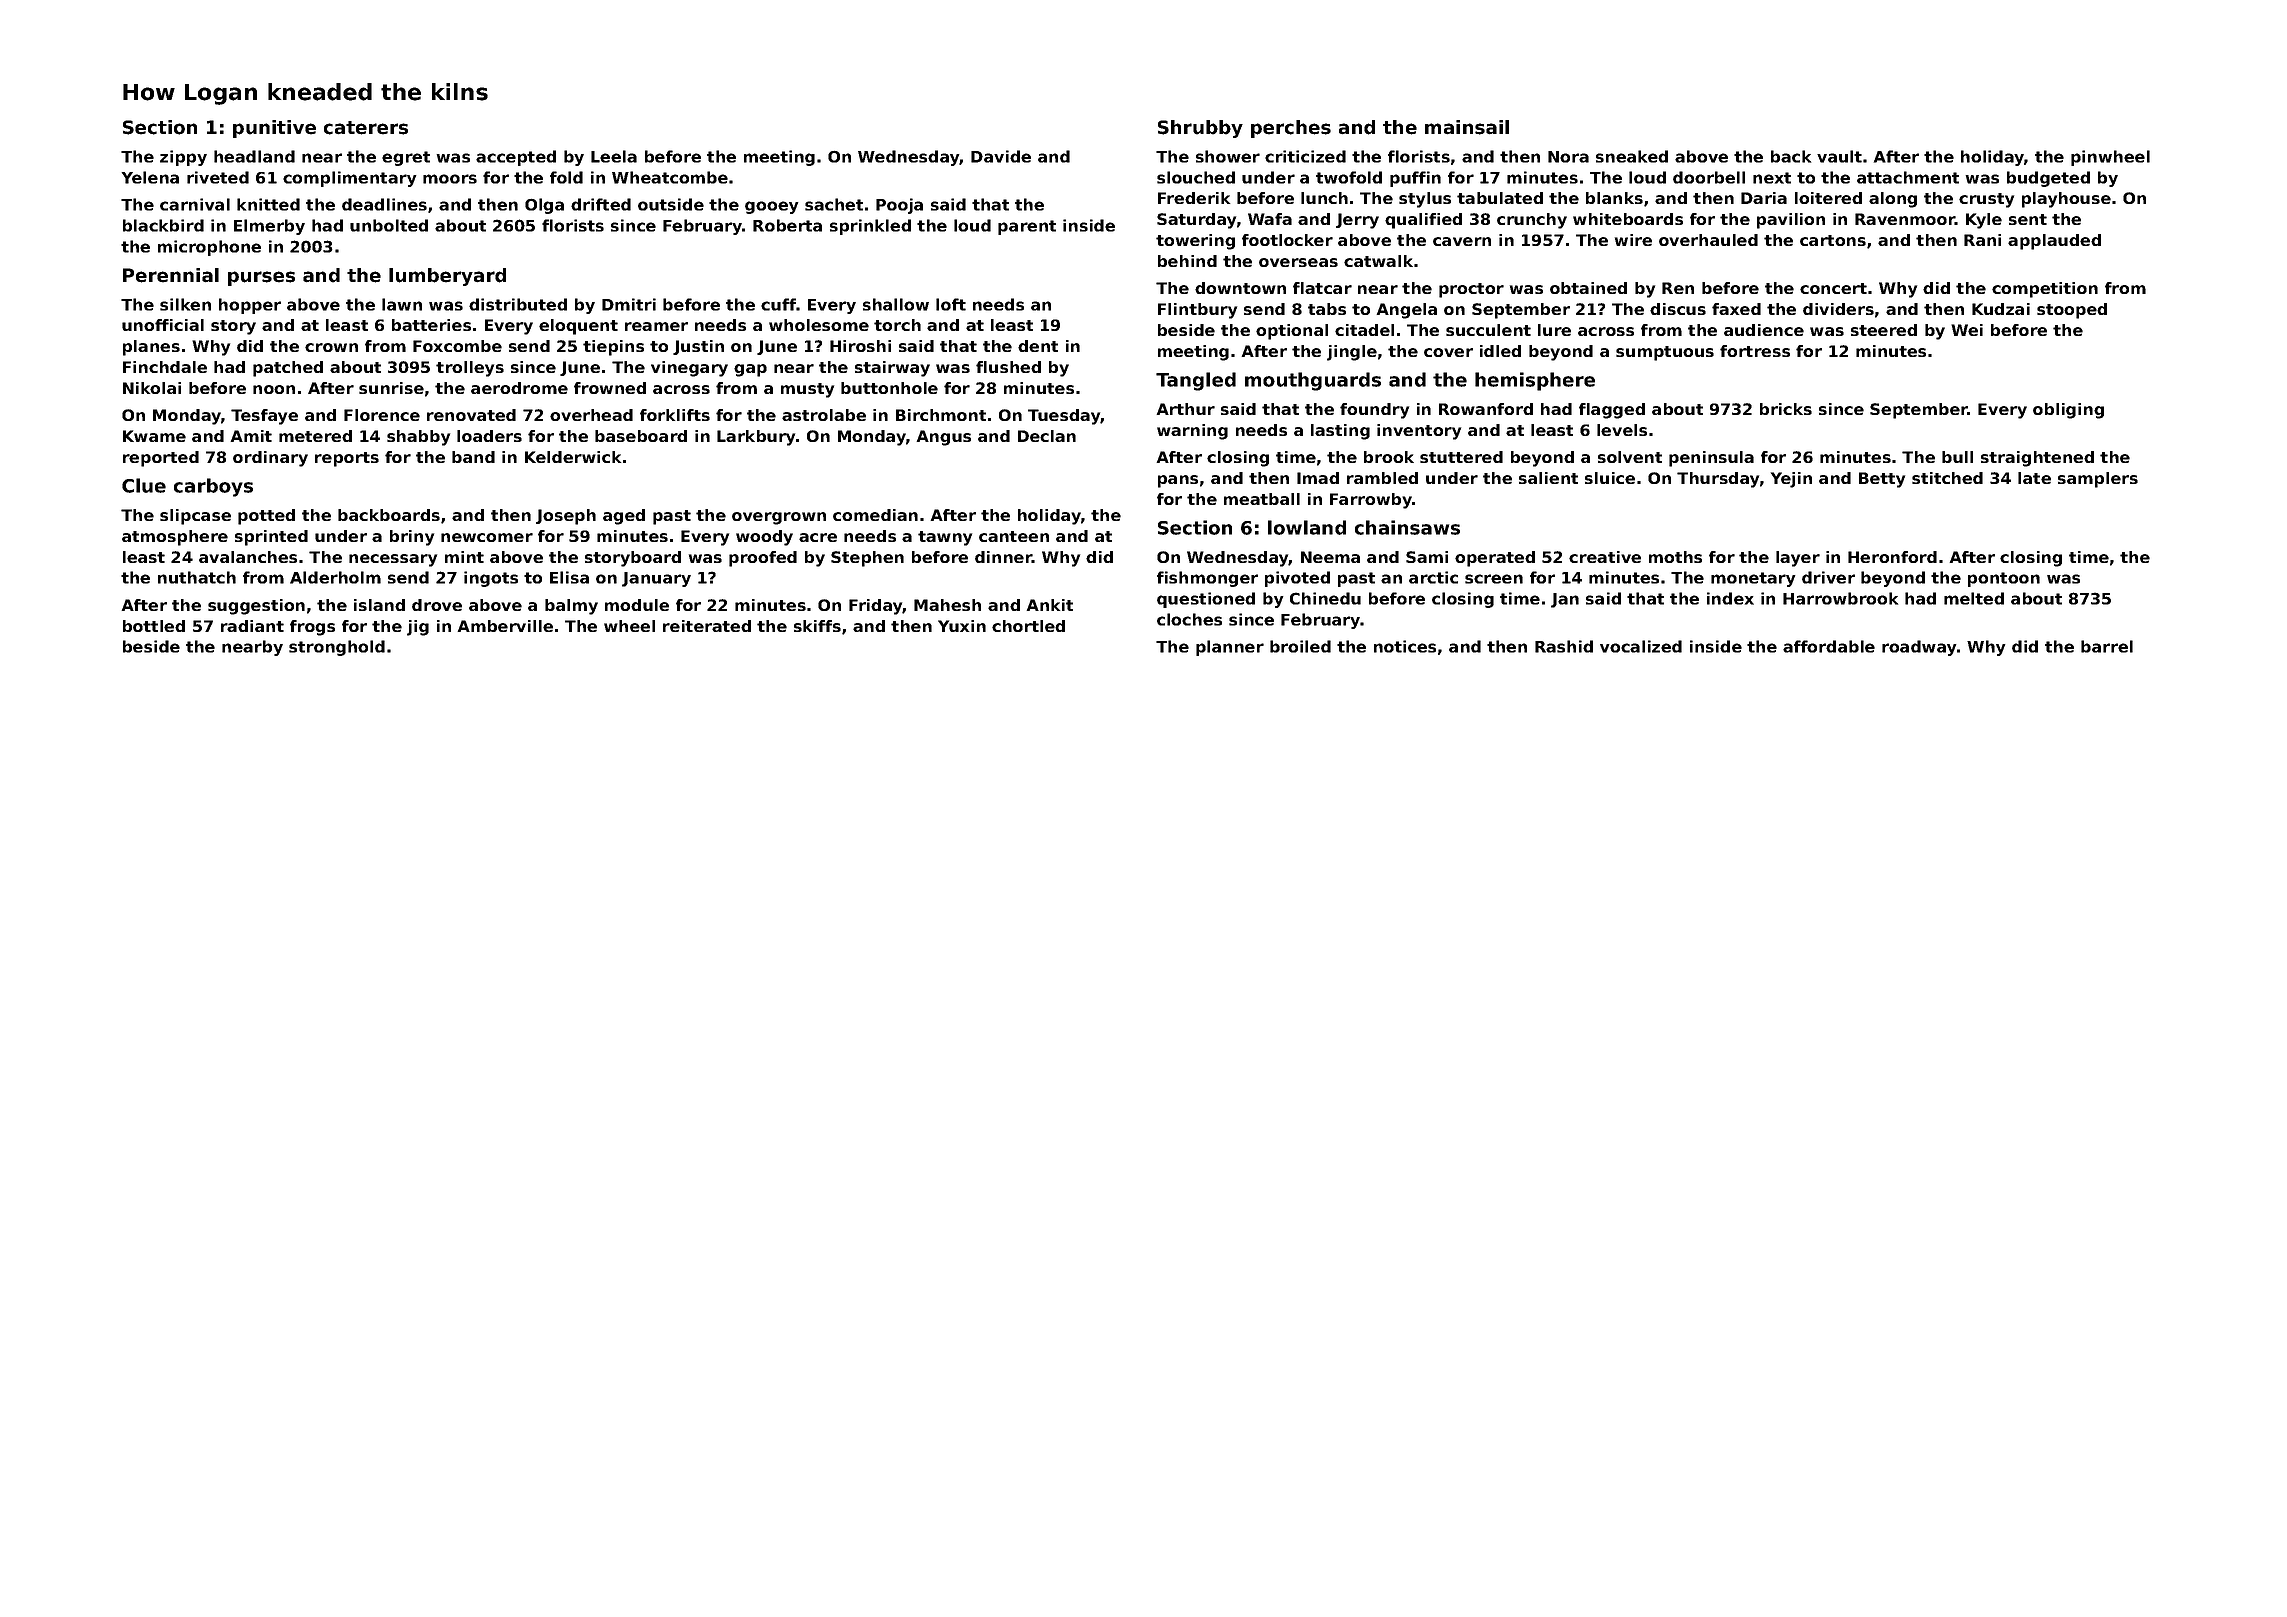  What do you see at coordinates (171, 275) in the screenshot?
I see `Perennial` at bounding box center [171, 275].
